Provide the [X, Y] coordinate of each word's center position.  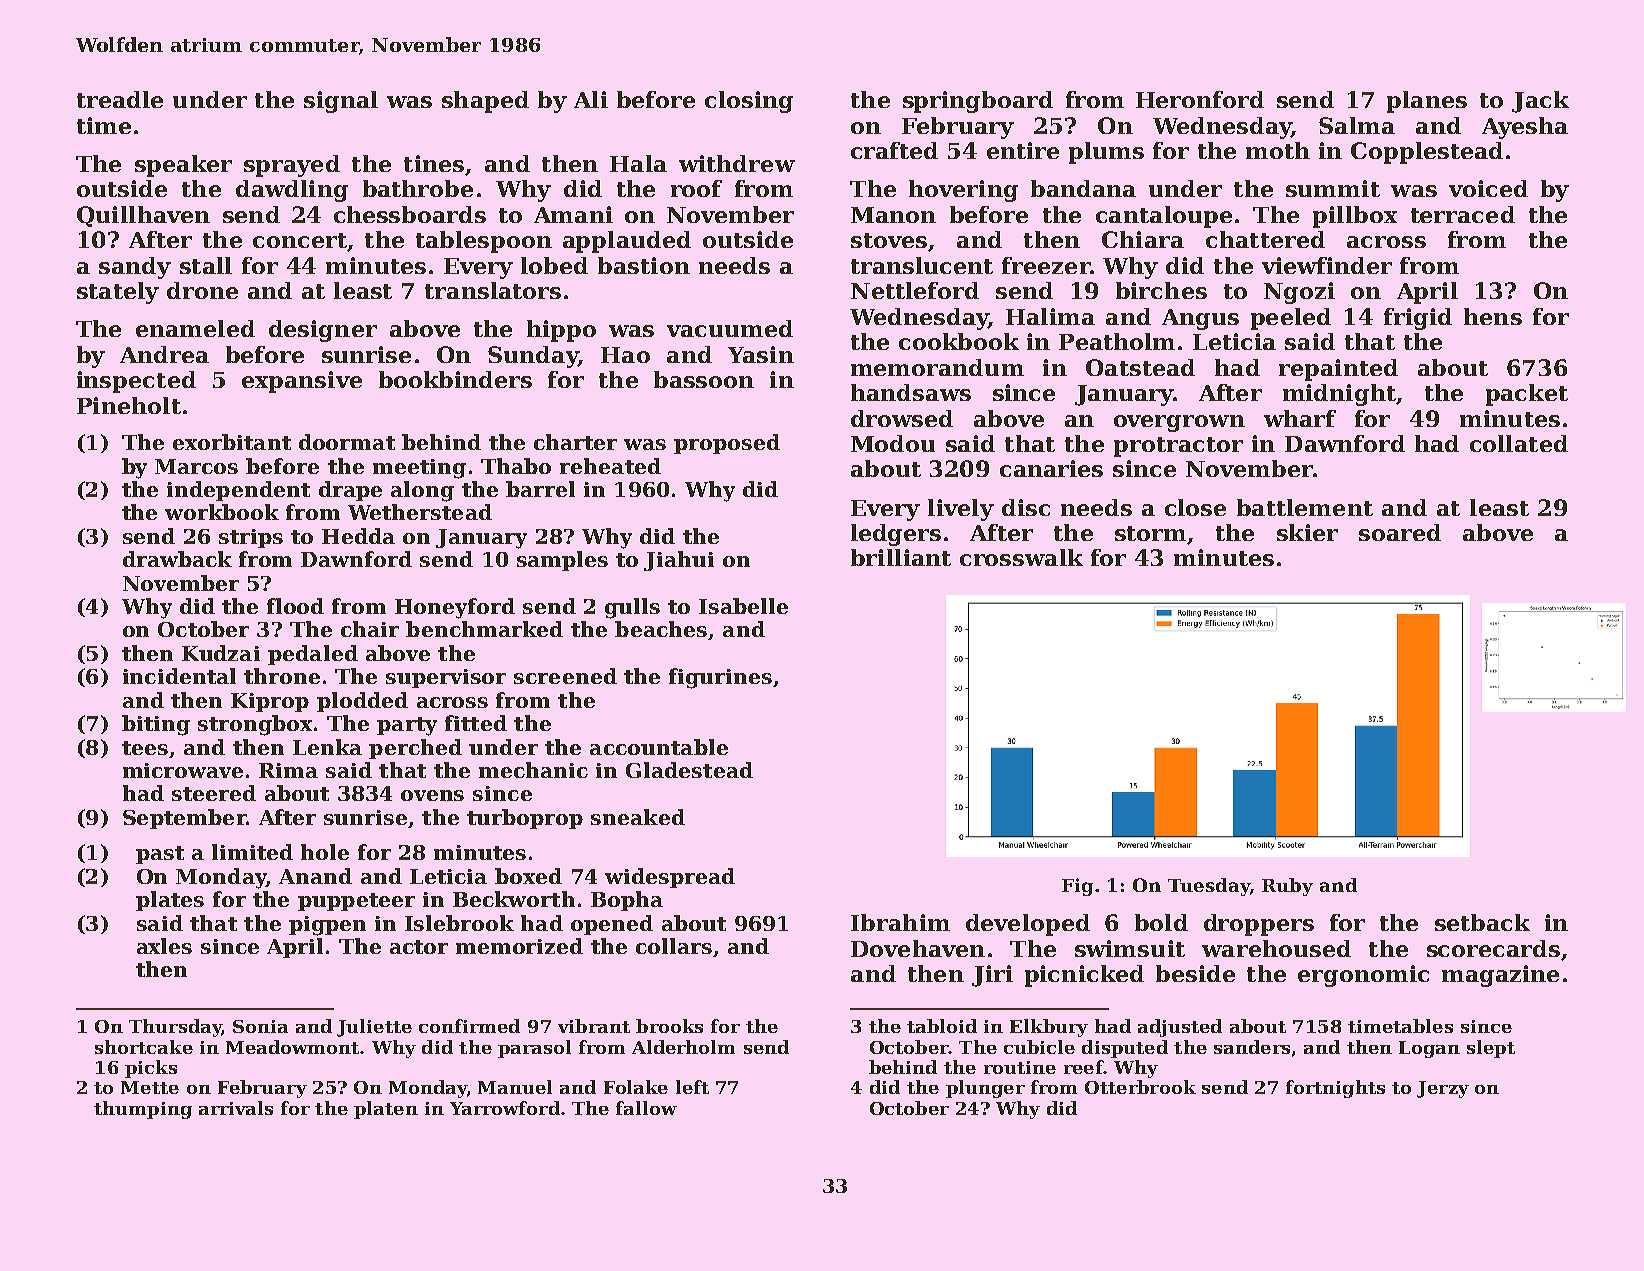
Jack [1540, 102]
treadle [120, 99]
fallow [646, 1108]
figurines [720, 678]
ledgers [896, 535]
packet [1527, 395]
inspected [136, 382]
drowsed [902, 418]
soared [1400, 532]
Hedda [358, 536]
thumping [143, 1110]
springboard [978, 102]
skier [1307, 532]
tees [145, 748]
